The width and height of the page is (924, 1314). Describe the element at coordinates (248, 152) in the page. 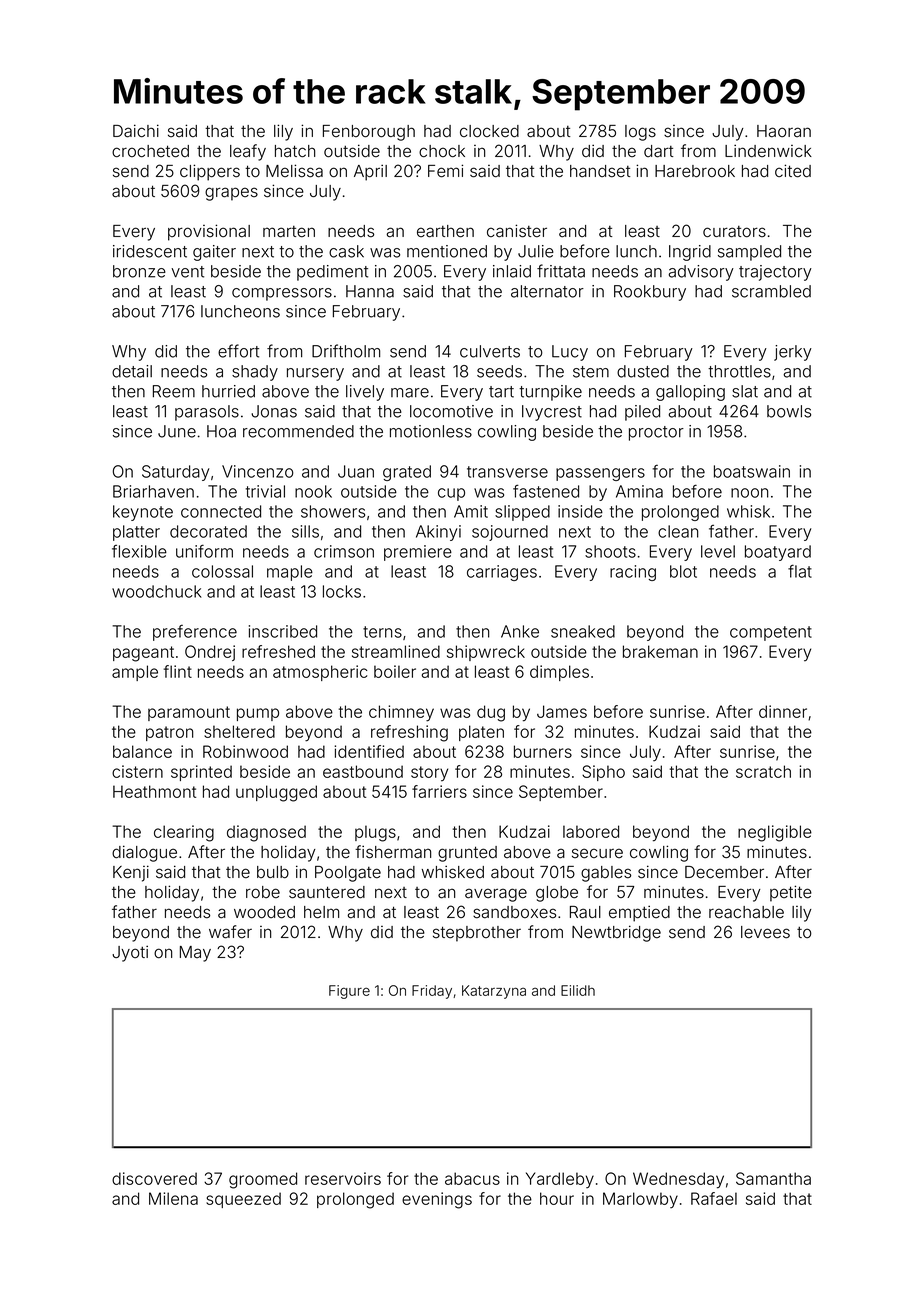

I see `leafy` at that location.
